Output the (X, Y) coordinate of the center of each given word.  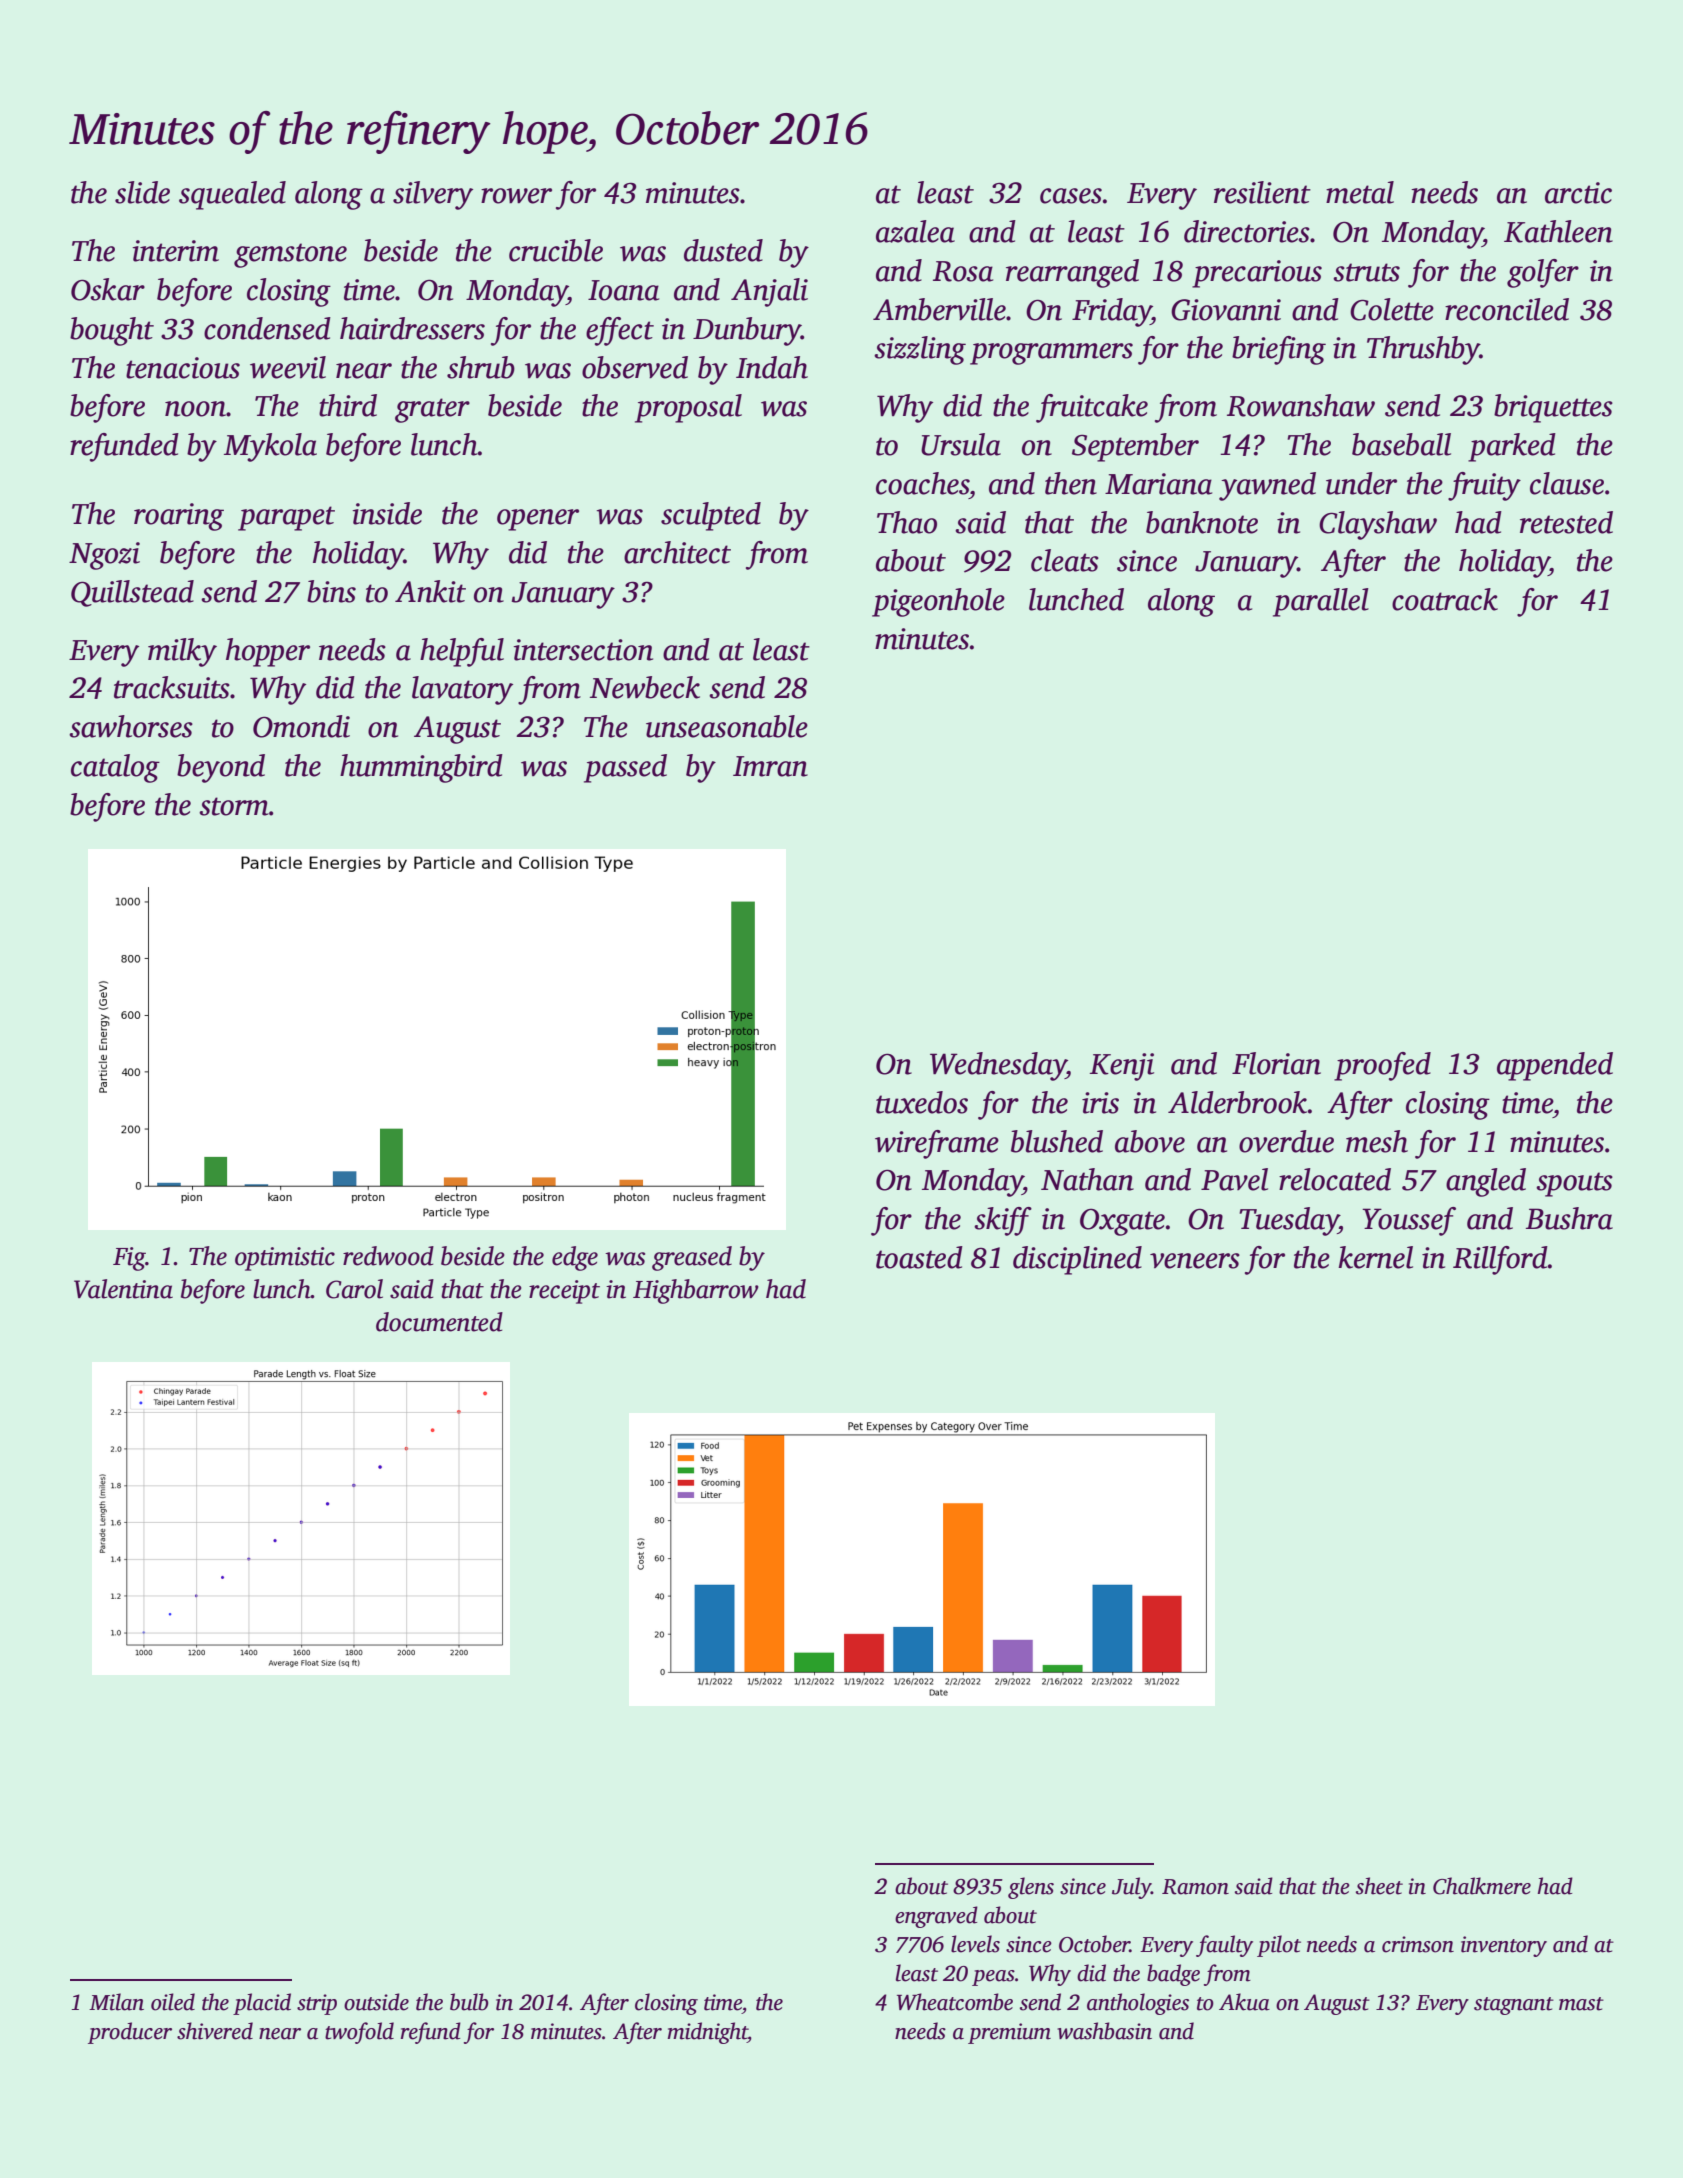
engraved (936, 1917)
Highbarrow (696, 1291)
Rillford (1500, 1260)
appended (1555, 1066)
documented (439, 1322)
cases (1071, 196)
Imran (770, 766)
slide (142, 192)
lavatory (462, 690)
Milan (116, 2002)
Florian (1276, 1063)
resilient (1262, 192)
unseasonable (727, 726)
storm (234, 806)
